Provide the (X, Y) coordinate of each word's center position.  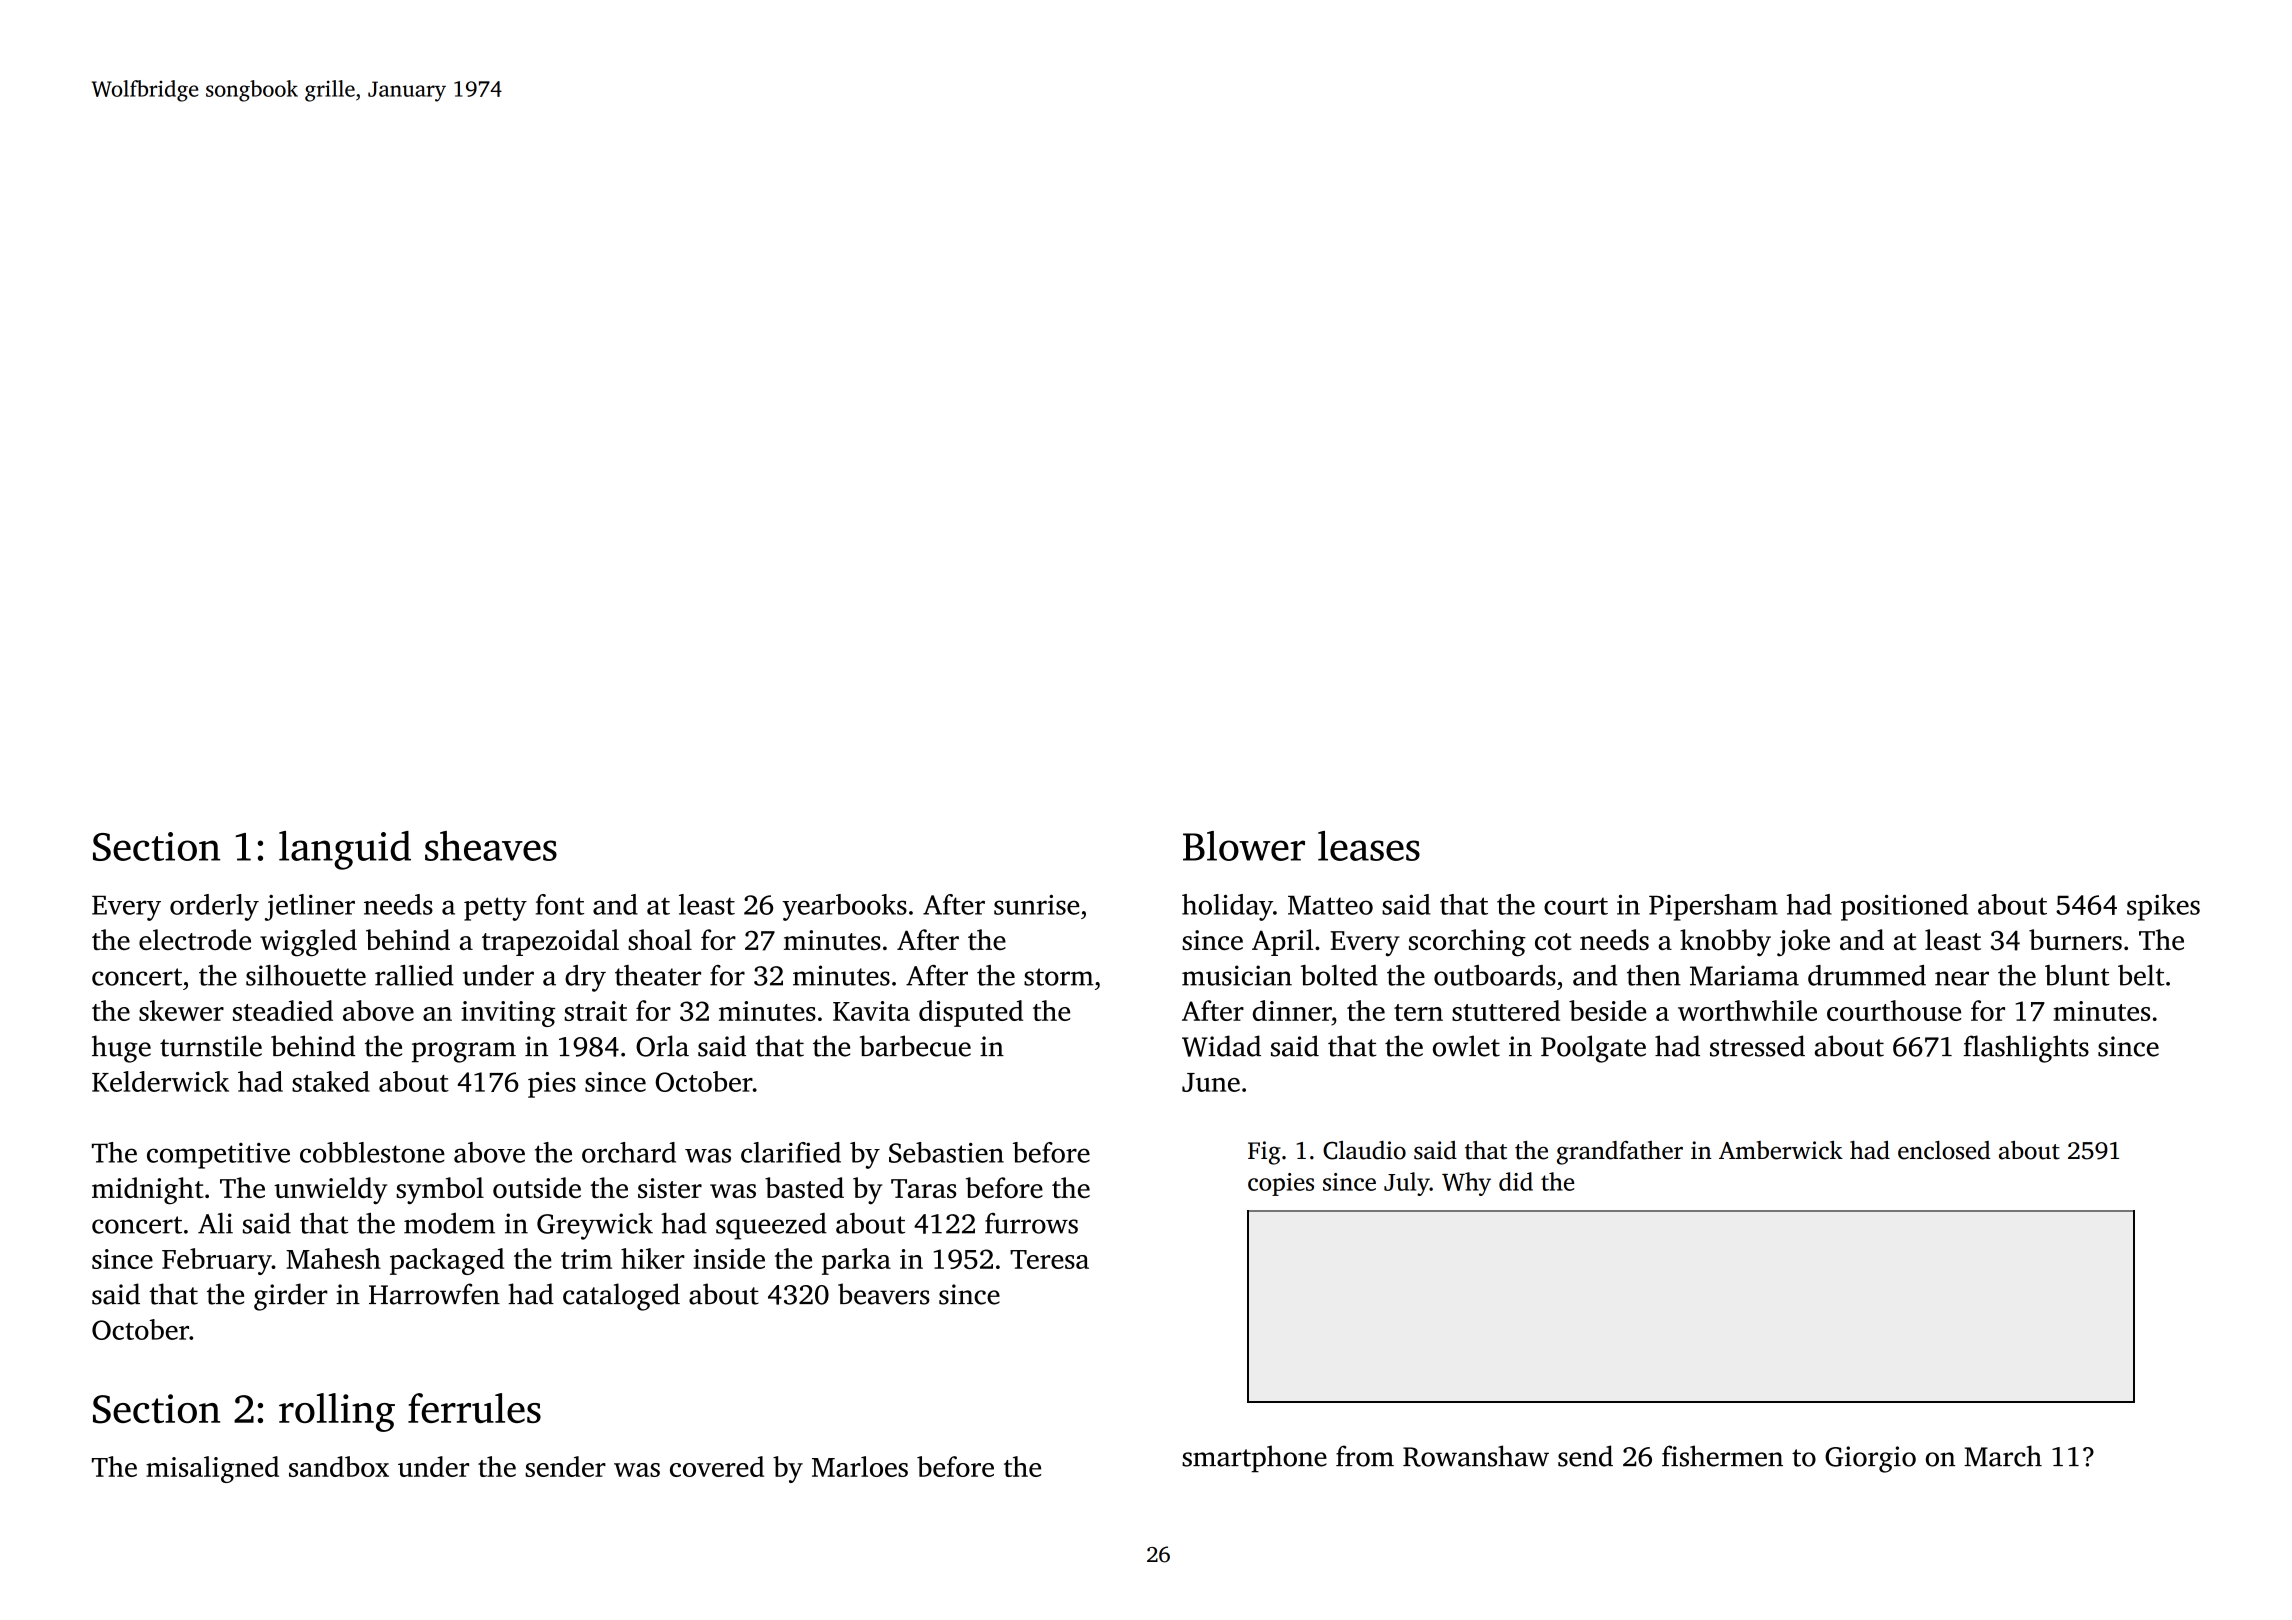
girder (291, 1297)
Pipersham (1713, 907)
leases (1369, 846)
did (1516, 1181)
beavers (884, 1294)
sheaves (491, 846)
